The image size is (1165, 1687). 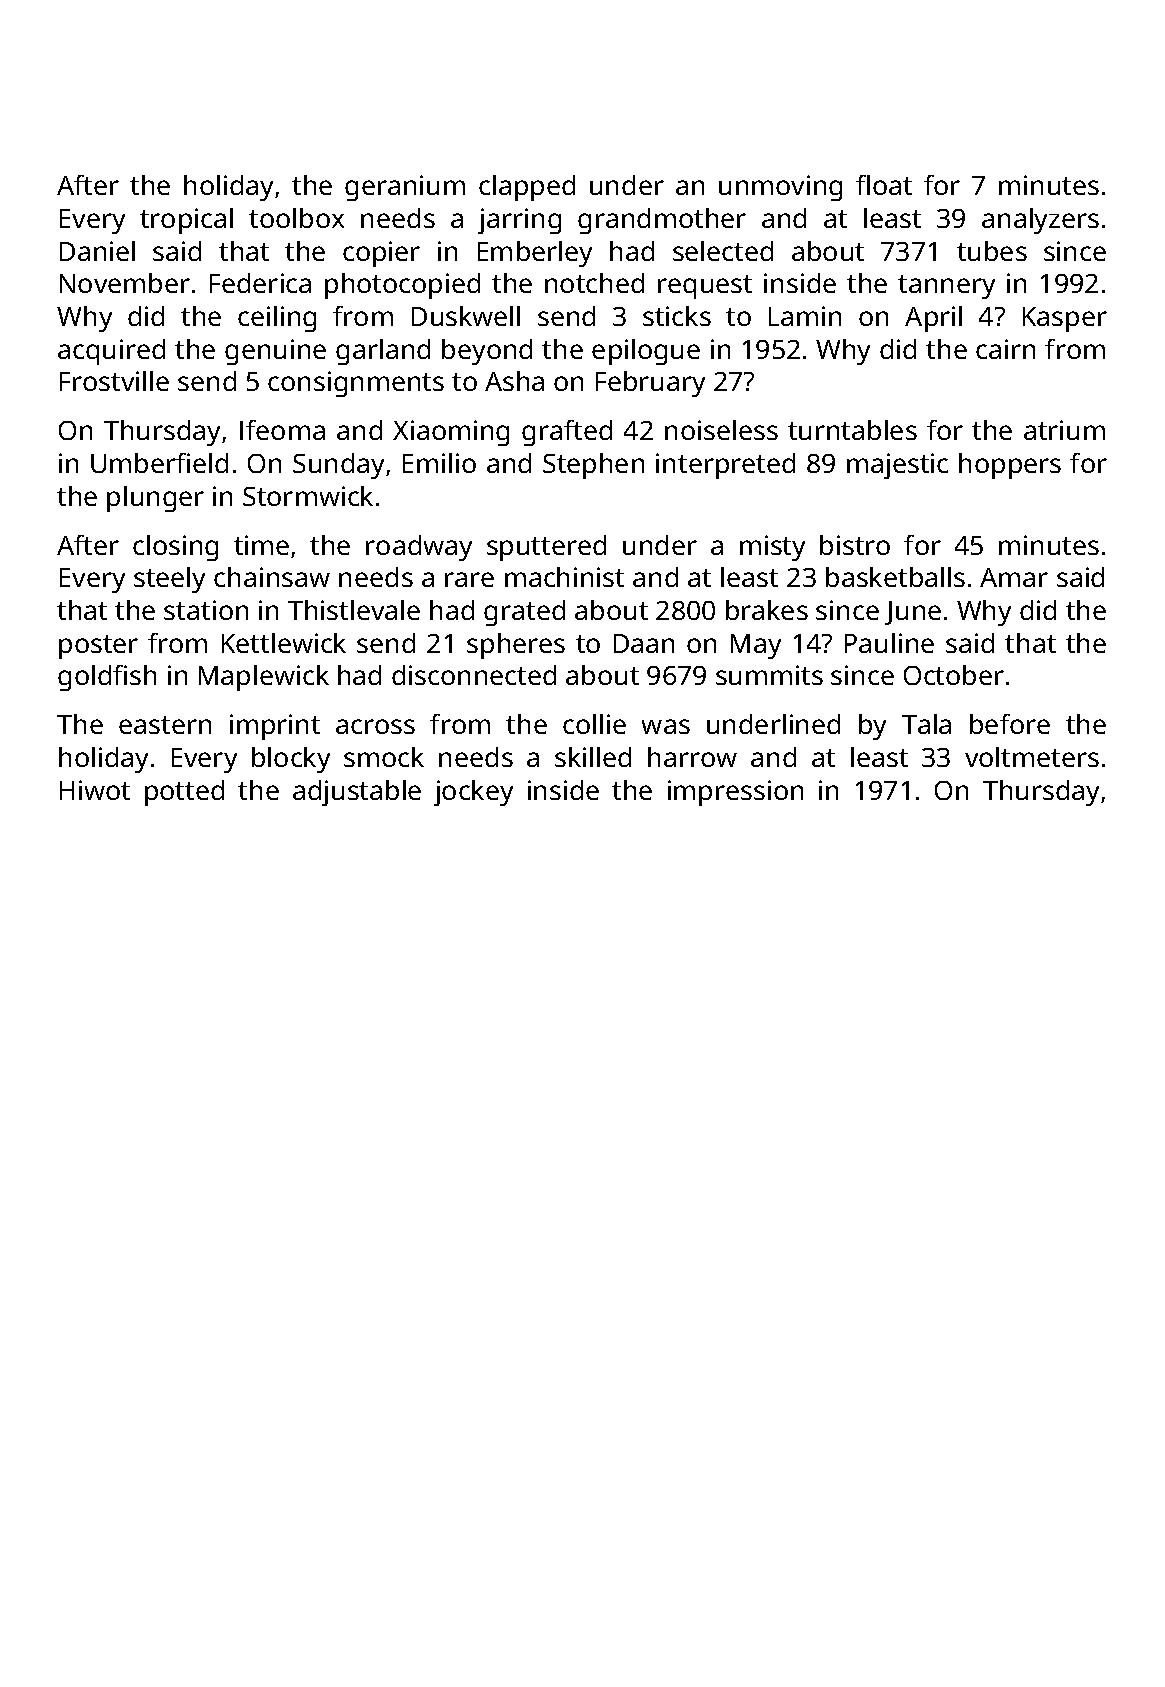 What do you see at coordinates (884, 185) in the screenshot?
I see `float` at bounding box center [884, 185].
